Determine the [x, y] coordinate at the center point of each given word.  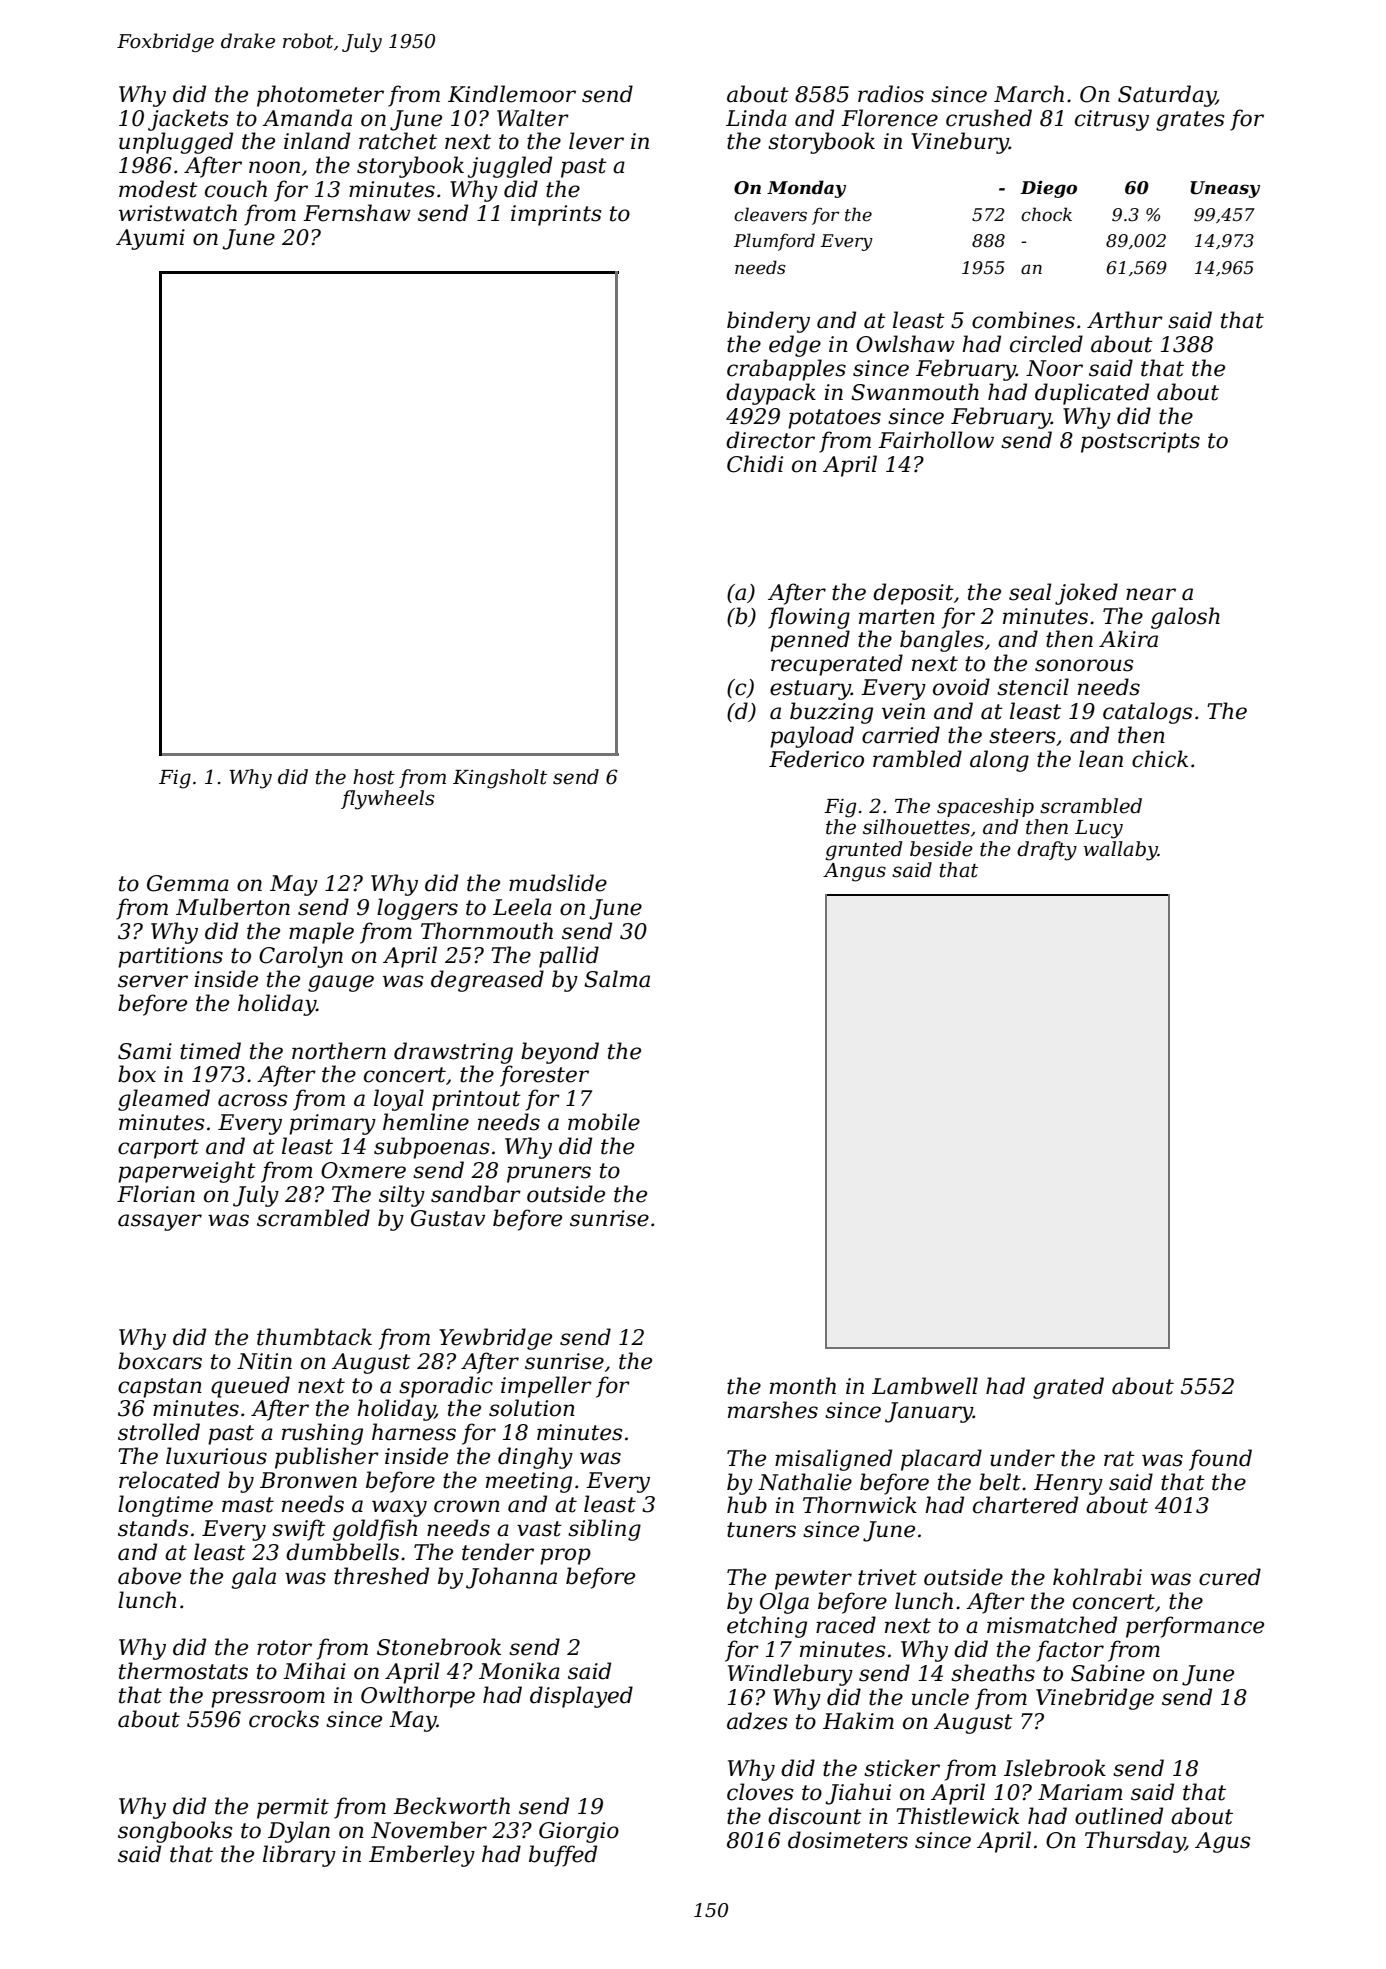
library [299, 1856]
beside [941, 849]
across [252, 1100]
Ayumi [150, 239]
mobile [604, 1122]
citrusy [1112, 120]
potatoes [834, 419]
